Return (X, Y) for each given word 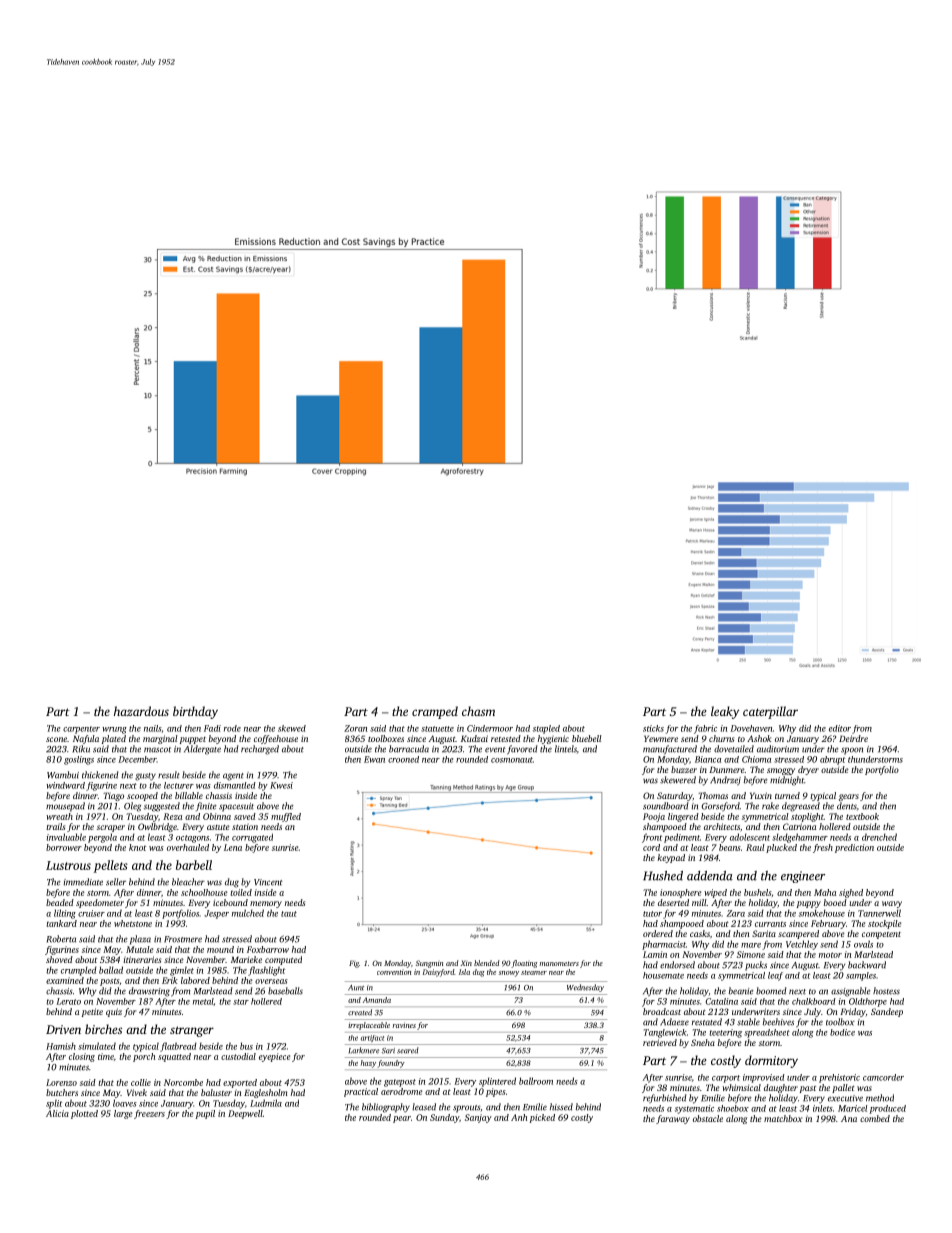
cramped (435, 712)
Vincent (268, 882)
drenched (879, 837)
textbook (862, 816)
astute (218, 827)
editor (840, 728)
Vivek (137, 1092)
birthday (195, 712)
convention (394, 972)
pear (402, 1119)
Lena (233, 847)
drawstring (149, 992)
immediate (83, 882)
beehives (778, 1022)
